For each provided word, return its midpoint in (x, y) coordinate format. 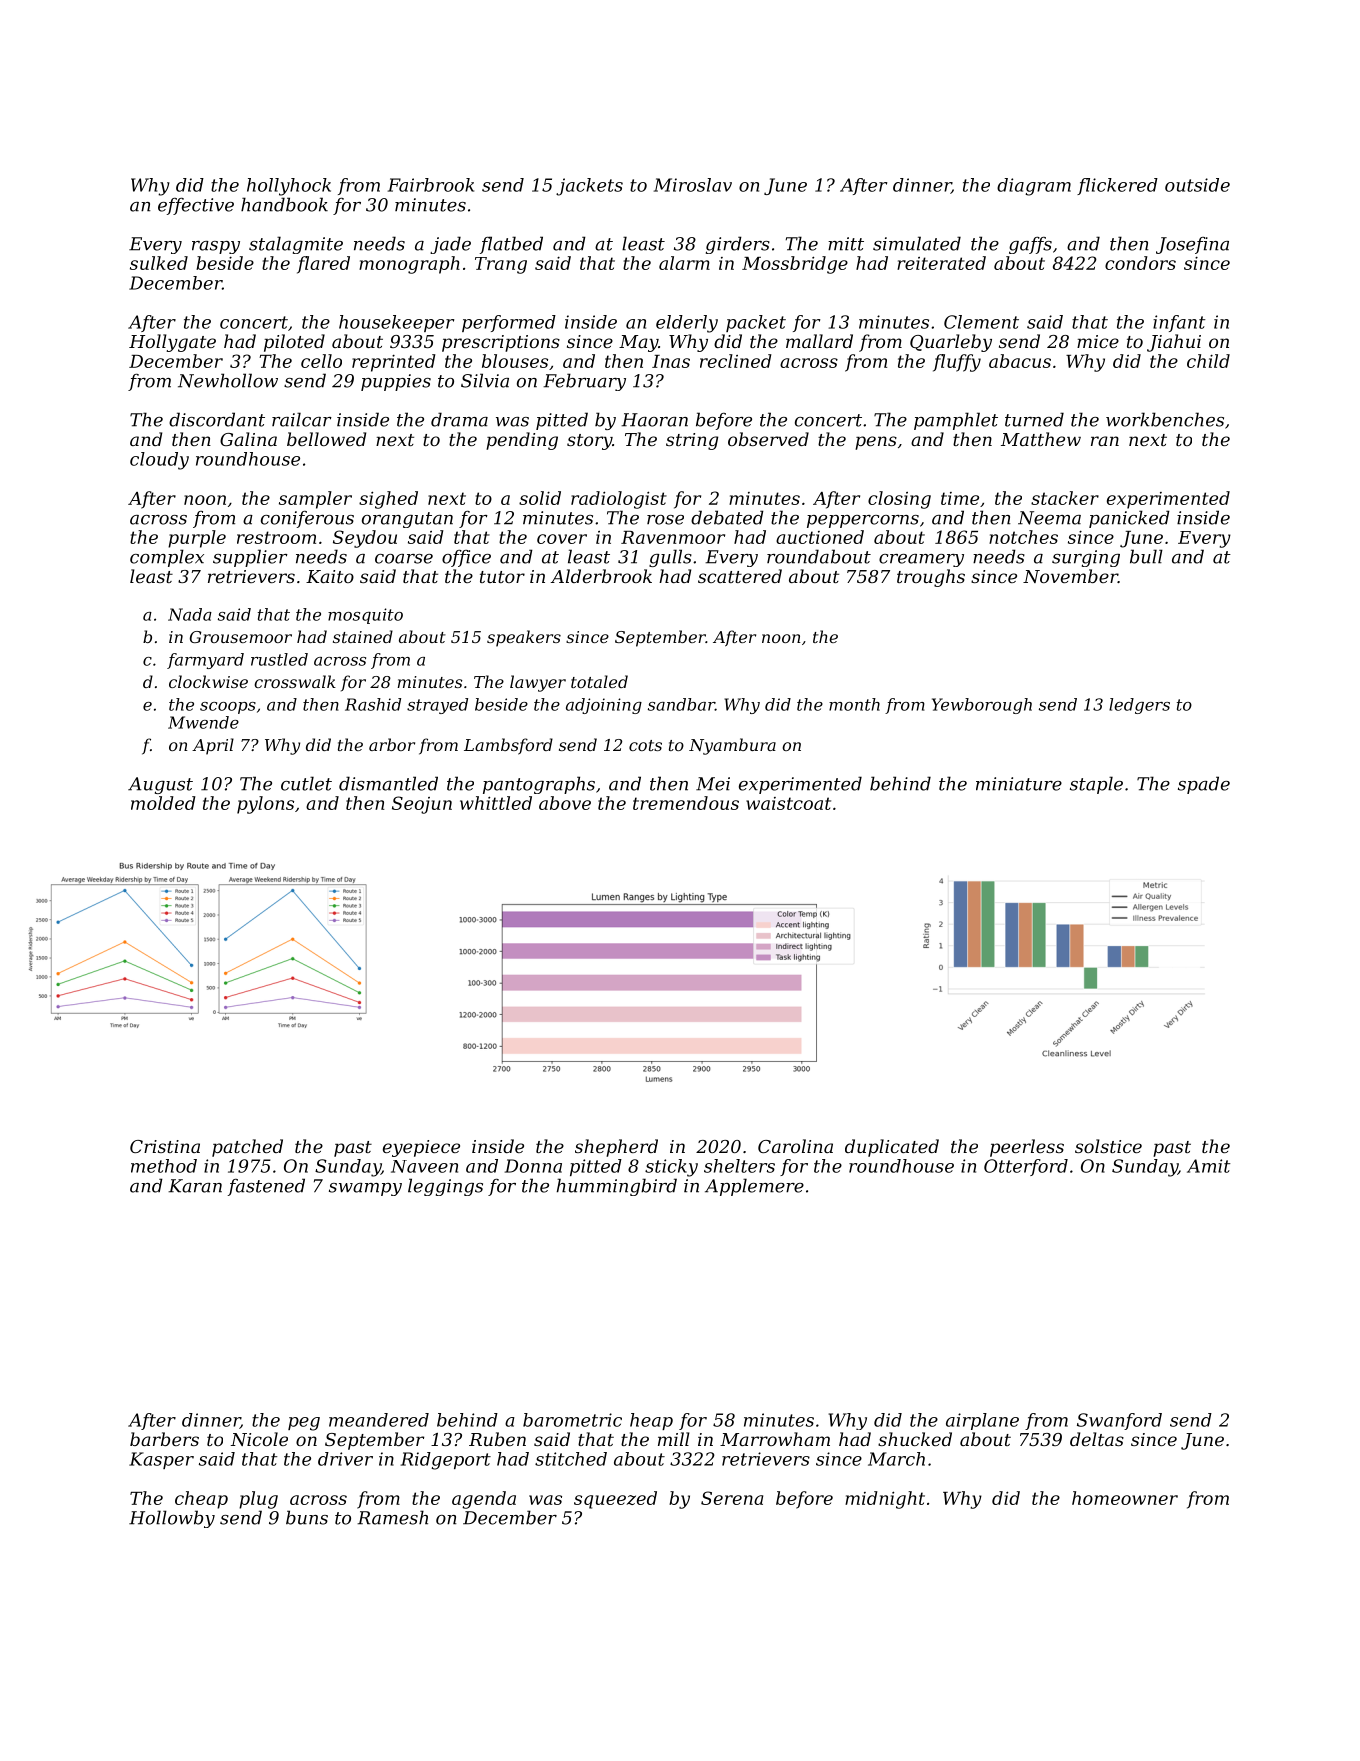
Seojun (422, 805)
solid (540, 498)
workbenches (1165, 419)
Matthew (1041, 439)
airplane (982, 1421)
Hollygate (172, 343)
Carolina (795, 1146)
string (692, 441)
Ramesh (392, 1517)
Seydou (365, 539)
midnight (885, 1500)
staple (1096, 785)
